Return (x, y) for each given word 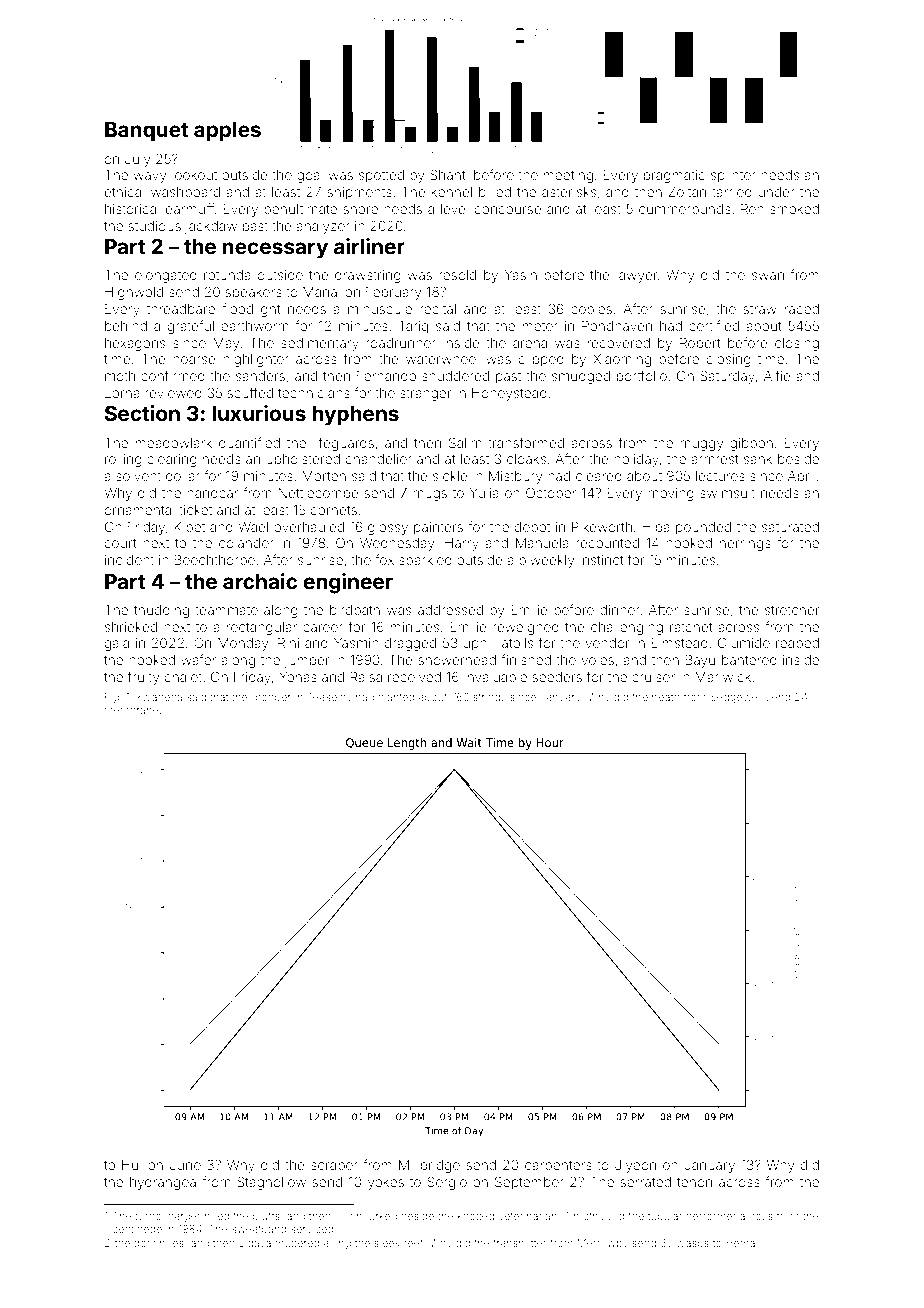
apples (227, 132)
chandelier (379, 459)
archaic (260, 581)
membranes (134, 710)
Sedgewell (736, 698)
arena (530, 344)
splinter (733, 176)
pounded (703, 528)
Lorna (122, 393)
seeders (557, 677)
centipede (137, 1230)
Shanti (449, 174)
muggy (701, 445)
